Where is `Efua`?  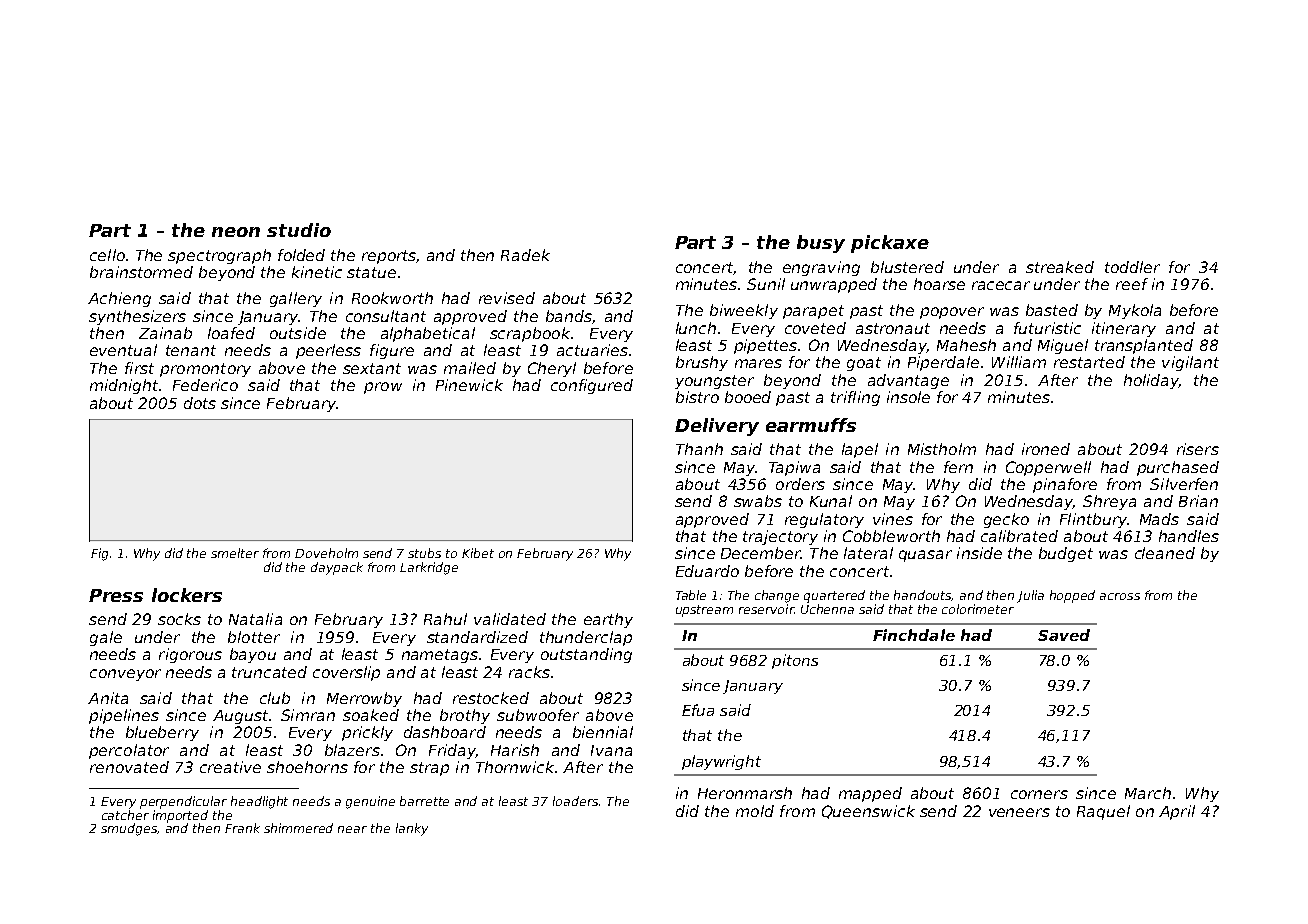
Efua is located at coordinates (698, 710).
